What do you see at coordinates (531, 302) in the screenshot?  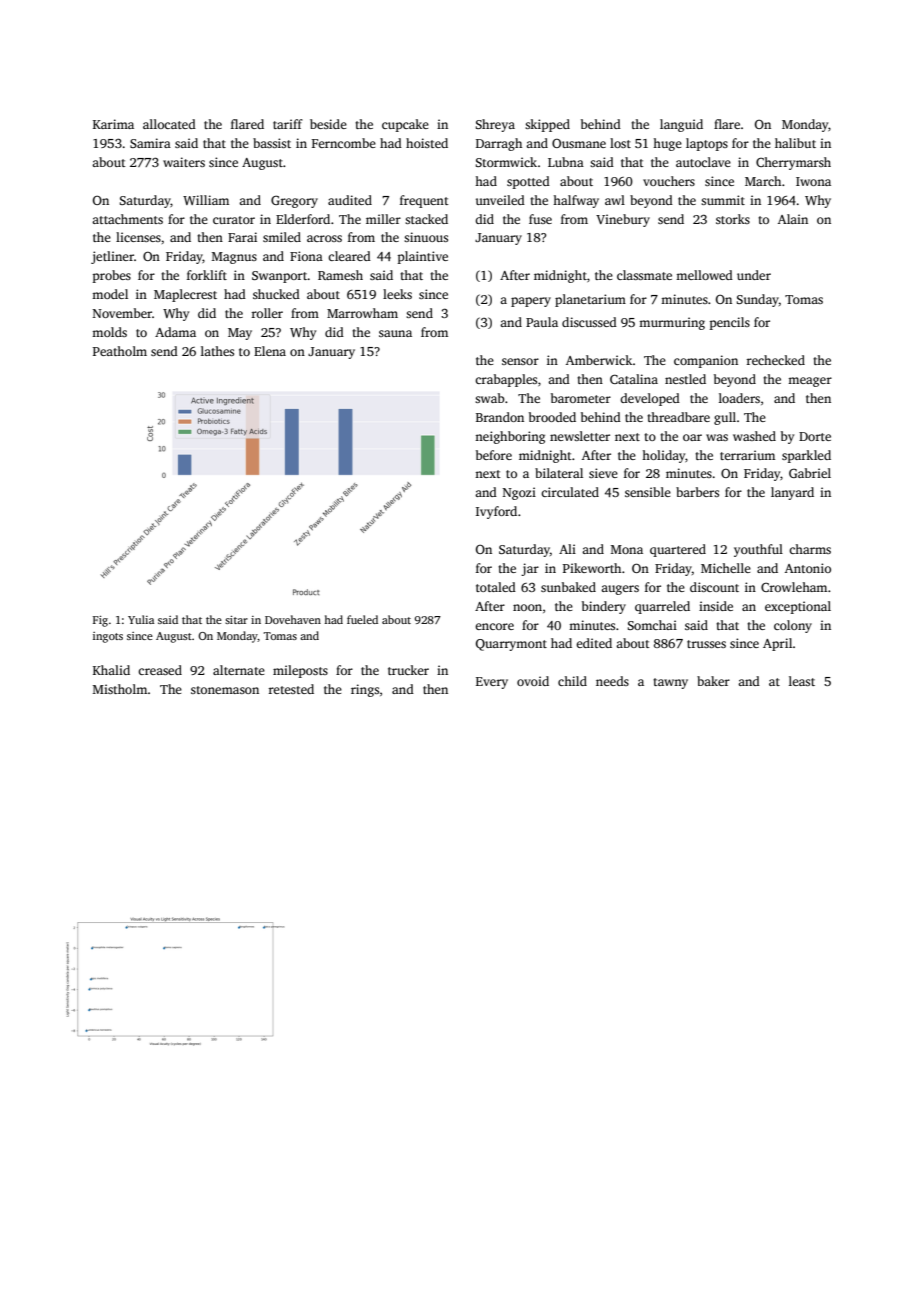 I see `papery` at bounding box center [531, 302].
